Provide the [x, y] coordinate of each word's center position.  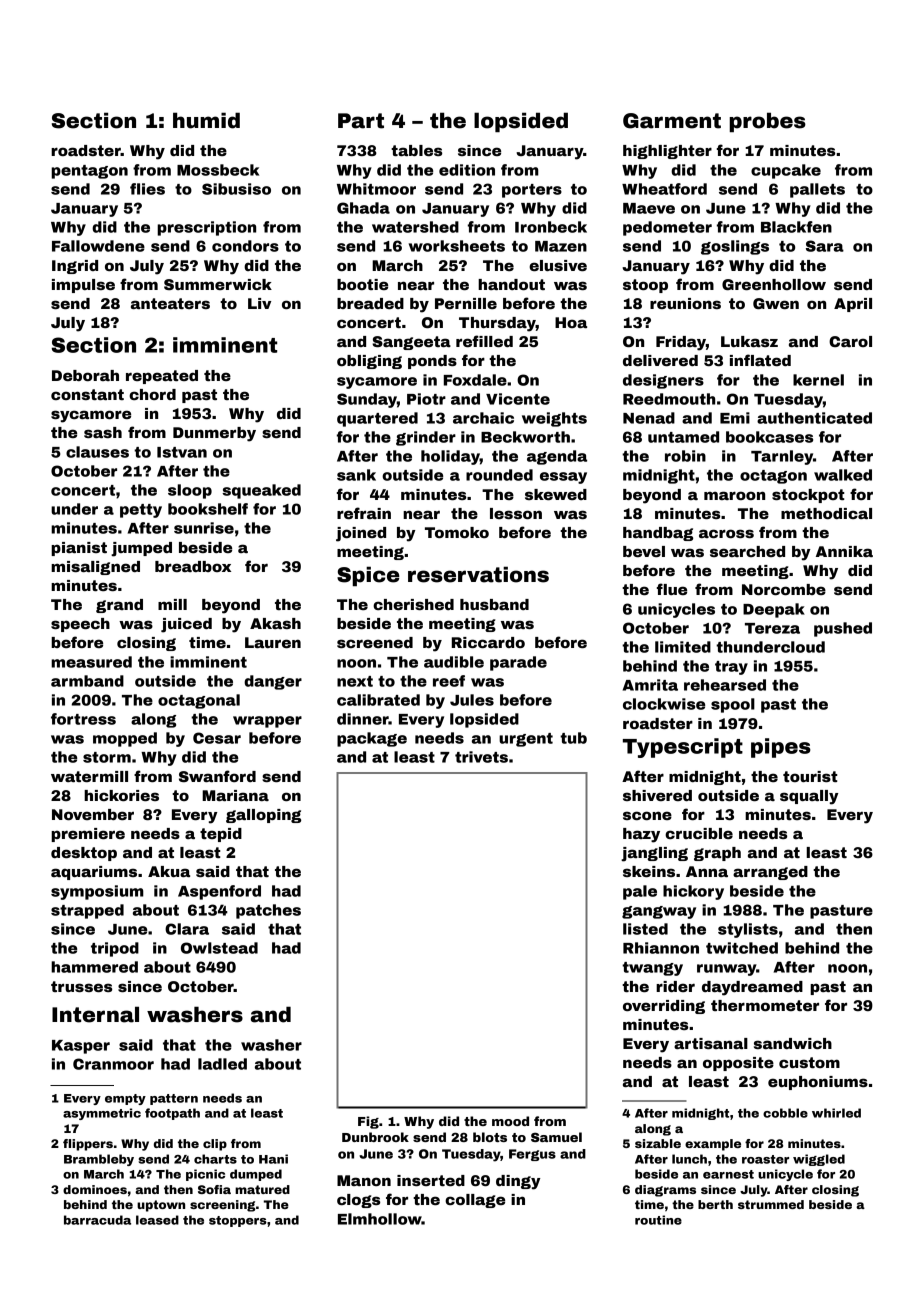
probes [767, 122]
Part [361, 121]
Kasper [81, 1047]
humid [206, 120]
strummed [771, 1204]
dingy [518, 1182]
